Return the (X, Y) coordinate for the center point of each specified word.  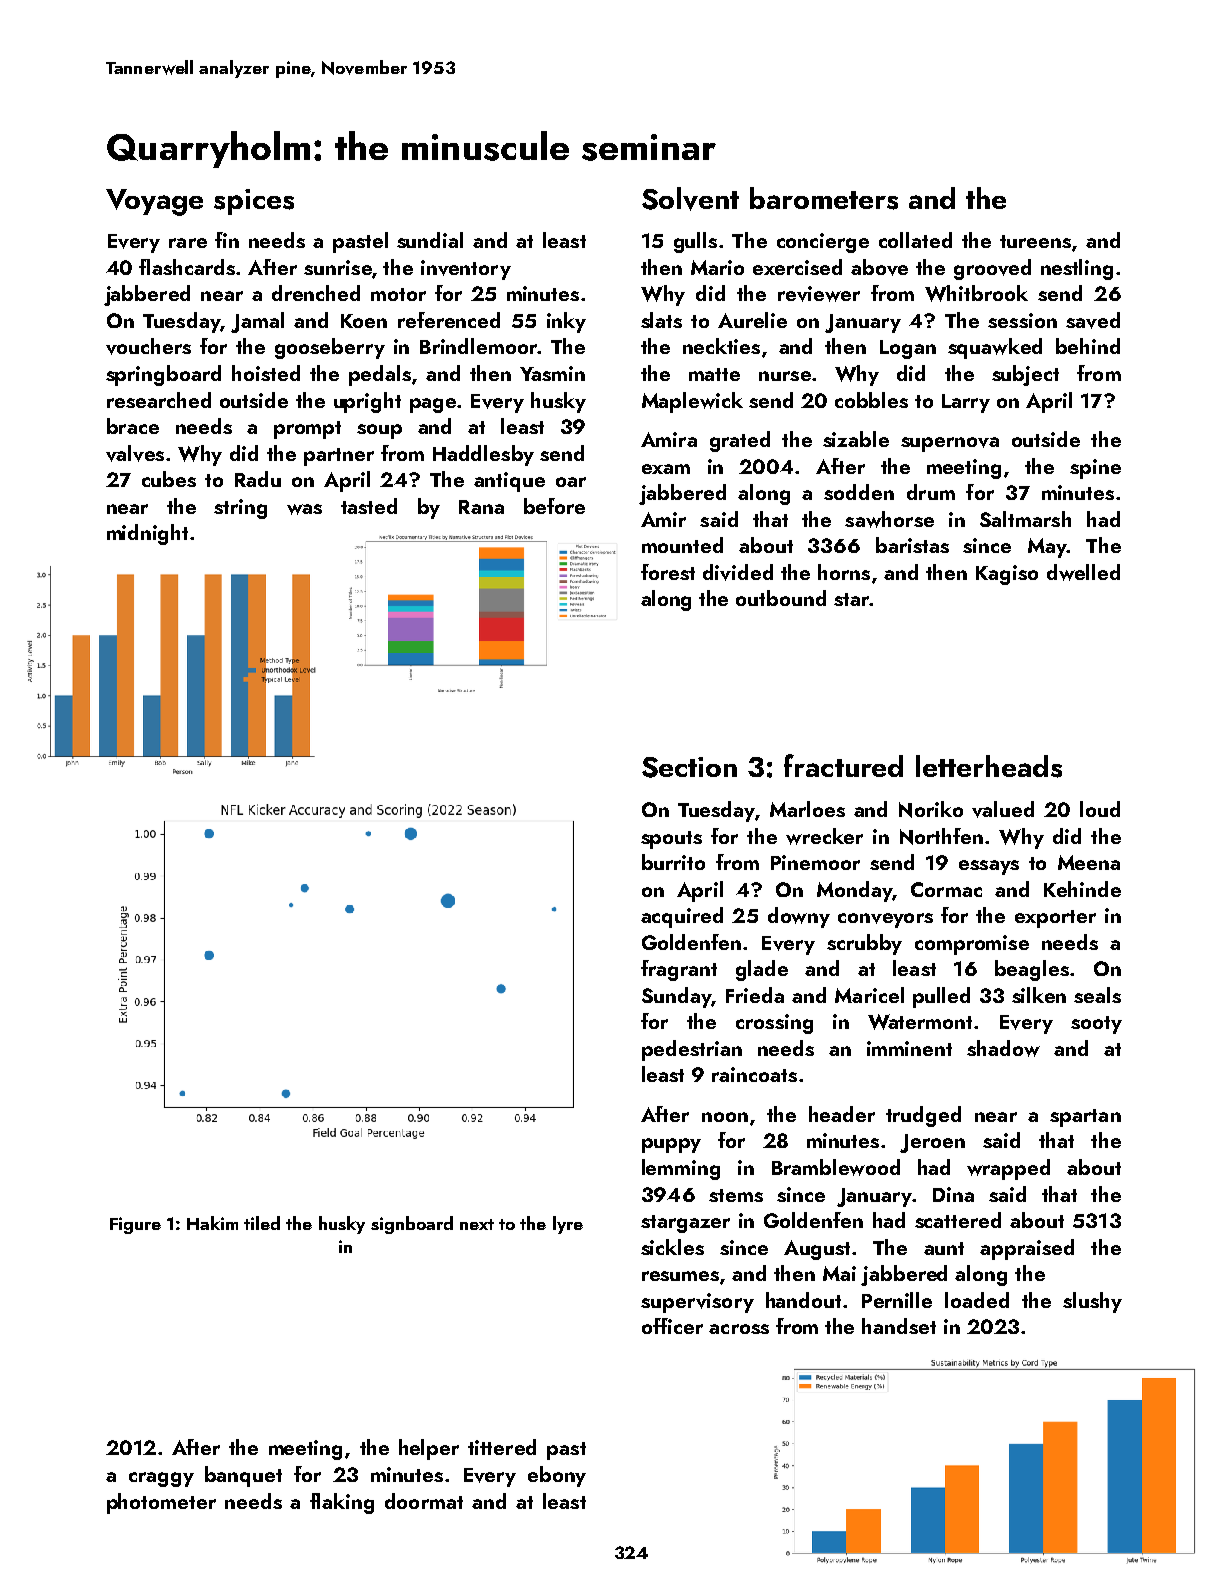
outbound (781, 598)
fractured (843, 765)
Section (689, 767)
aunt (944, 1248)
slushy (1092, 1302)
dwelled (1083, 572)
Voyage (154, 202)
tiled (262, 1223)
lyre (568, 1225)
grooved (992, 269)
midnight (147, 534)
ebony (557, 1476)
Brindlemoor (479, 346)
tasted (369, 506)
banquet (243, 1476)
